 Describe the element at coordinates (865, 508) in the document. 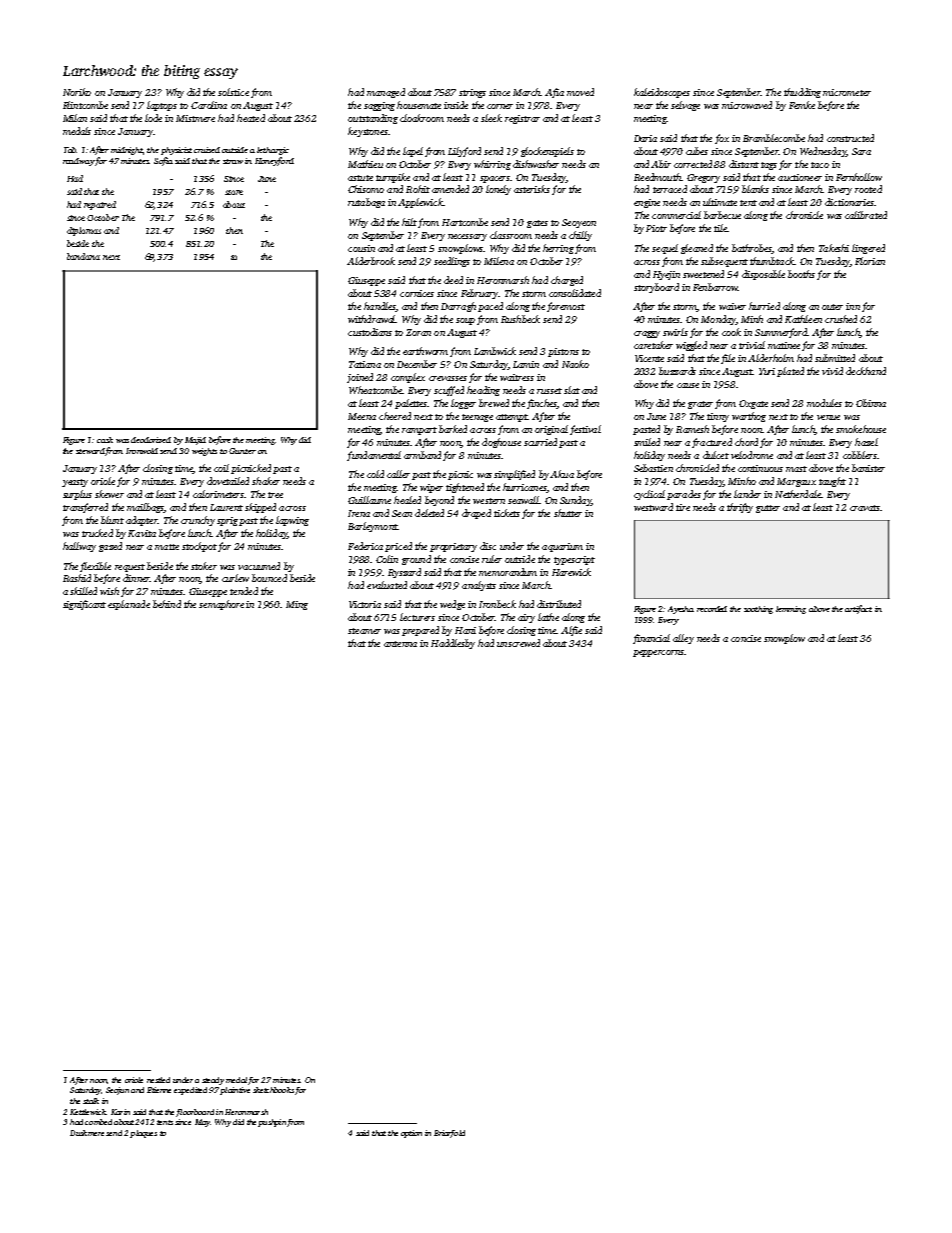

I see `cravats` at that location.
